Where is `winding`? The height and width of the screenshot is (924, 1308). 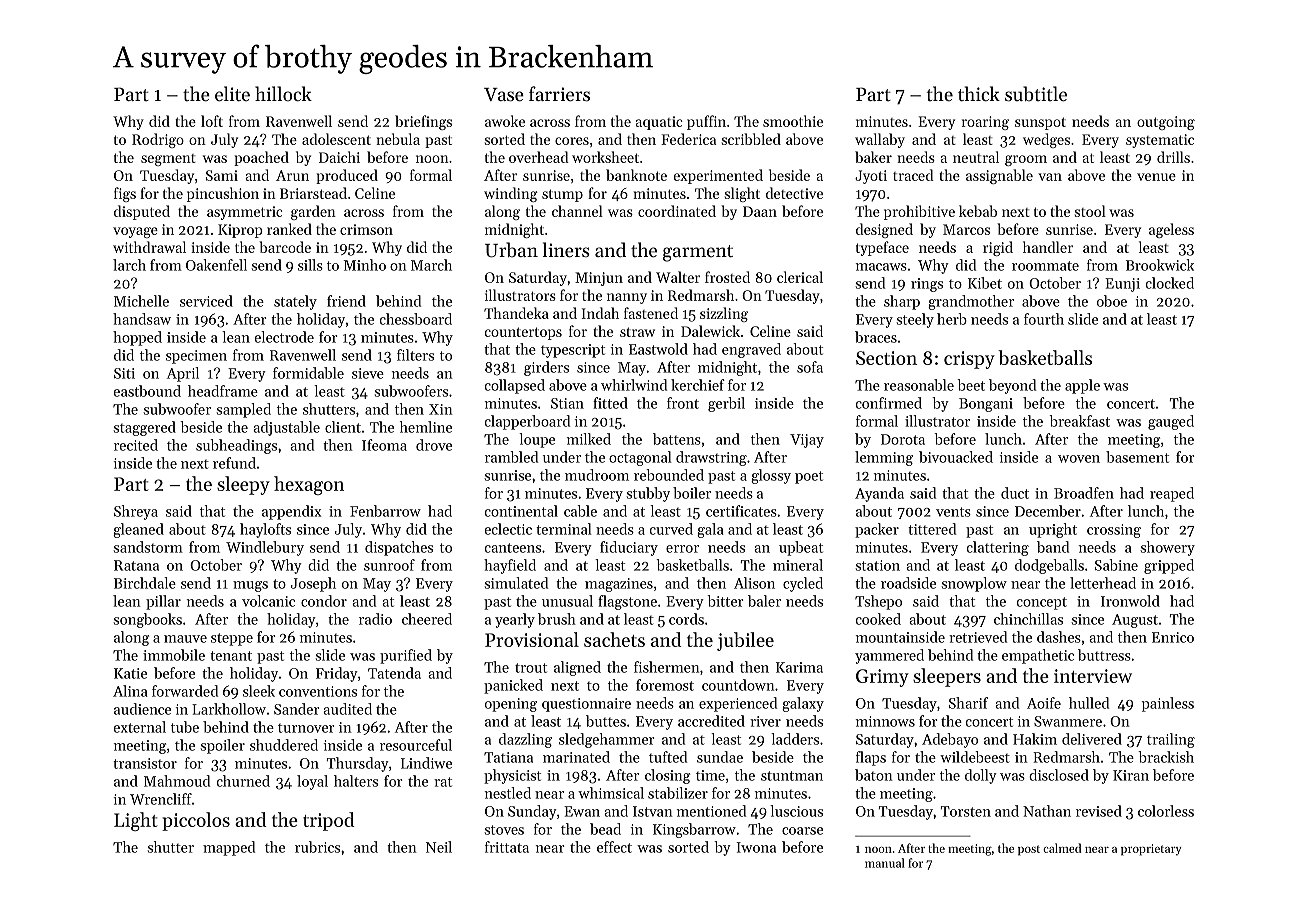
winding is located at coordinates (511, 194).
